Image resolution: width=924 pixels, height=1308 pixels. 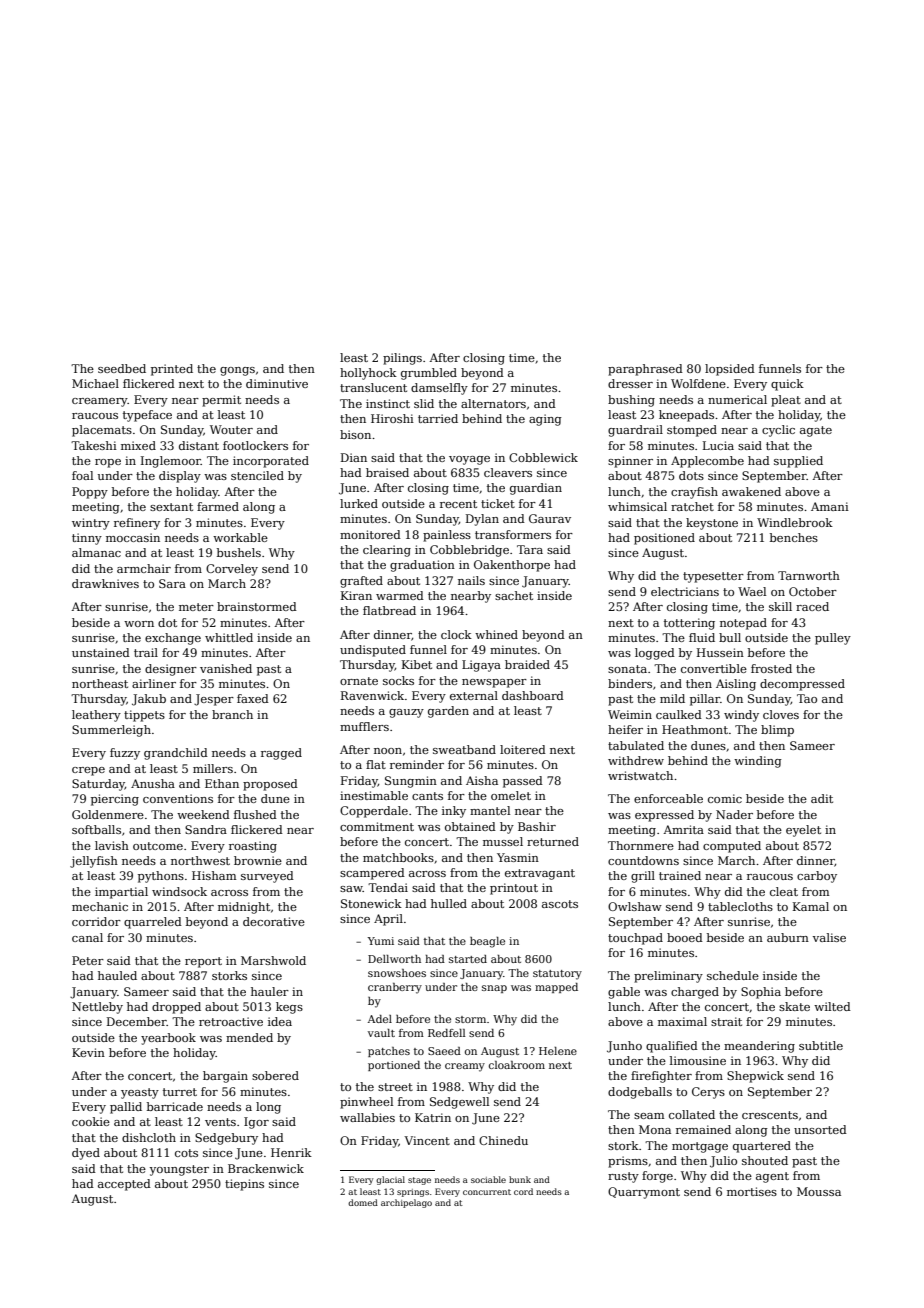 I want to click on lopsided, so click(x=730, y=370).
